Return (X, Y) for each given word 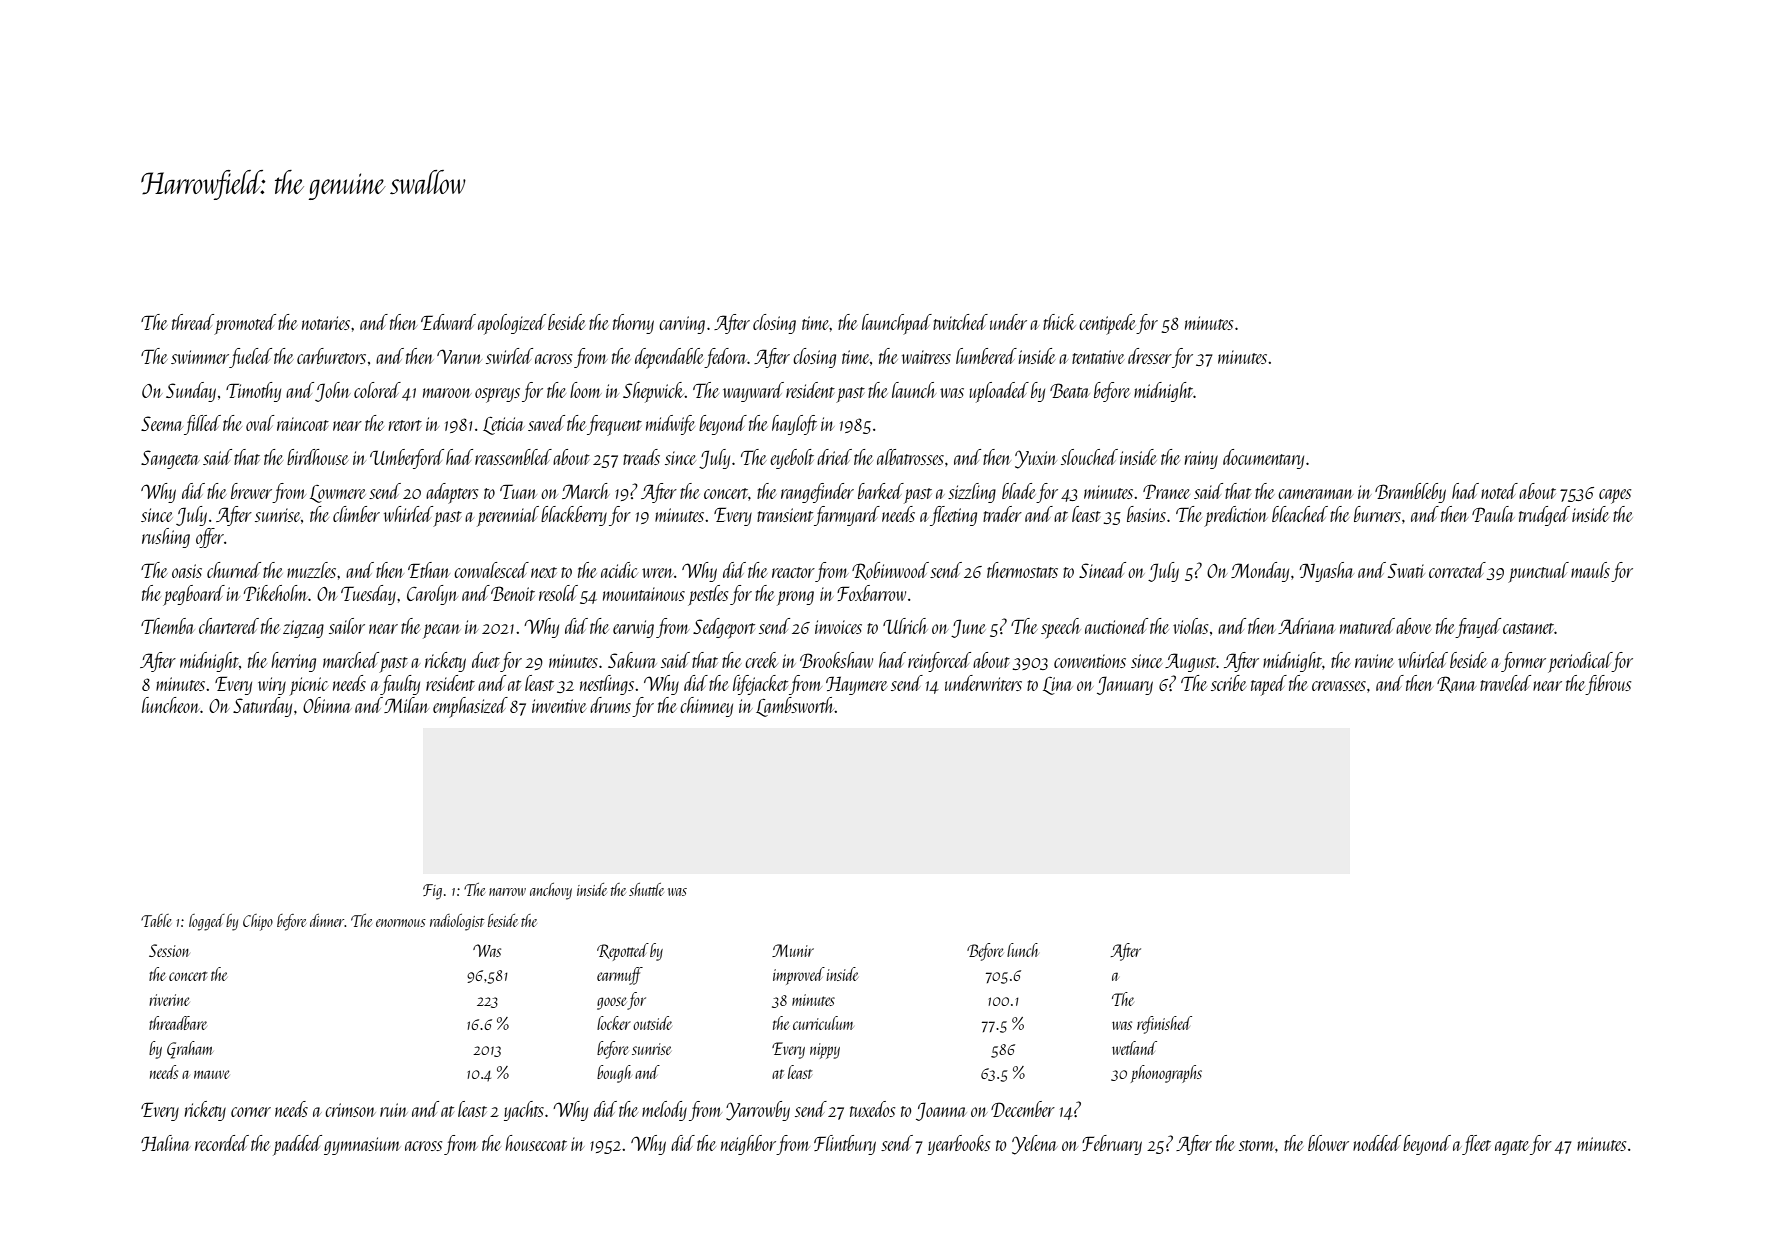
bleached (1300, 514)
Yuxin (1036, 459)
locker (614, 1023)
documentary (1263, 459)
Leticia (504, 426)
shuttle (646, 889)
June (968, 628)
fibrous (1608, 685)
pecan (442, 631)
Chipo (258, 922)
